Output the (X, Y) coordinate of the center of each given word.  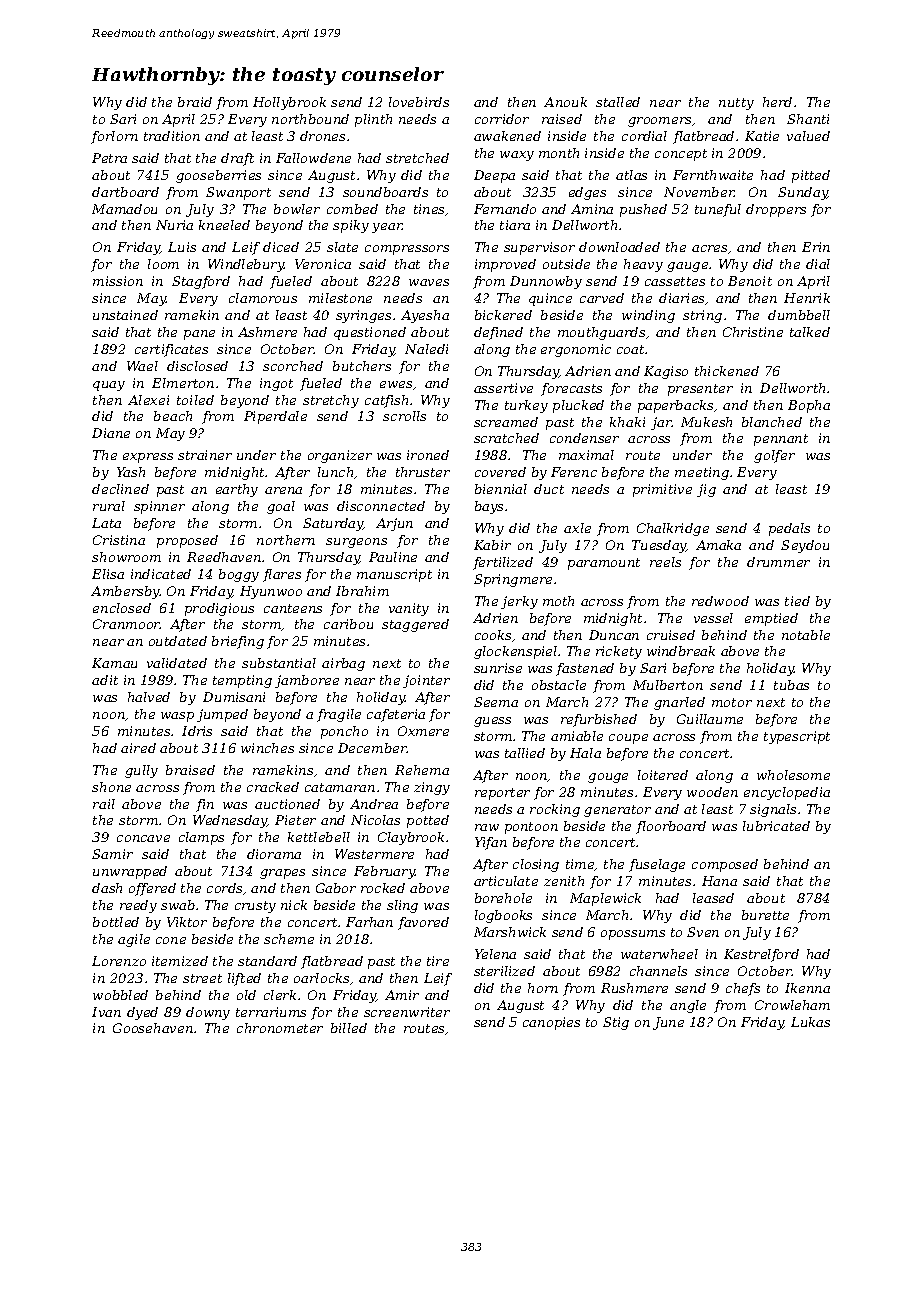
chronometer (280, 1028)
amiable (577, 736)
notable (806, 635)
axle (577, 528)
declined (120, 489)
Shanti (808, 119)
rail (104, 804)
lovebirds (419, 102)
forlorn (114, 137)
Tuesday (659, 546)
